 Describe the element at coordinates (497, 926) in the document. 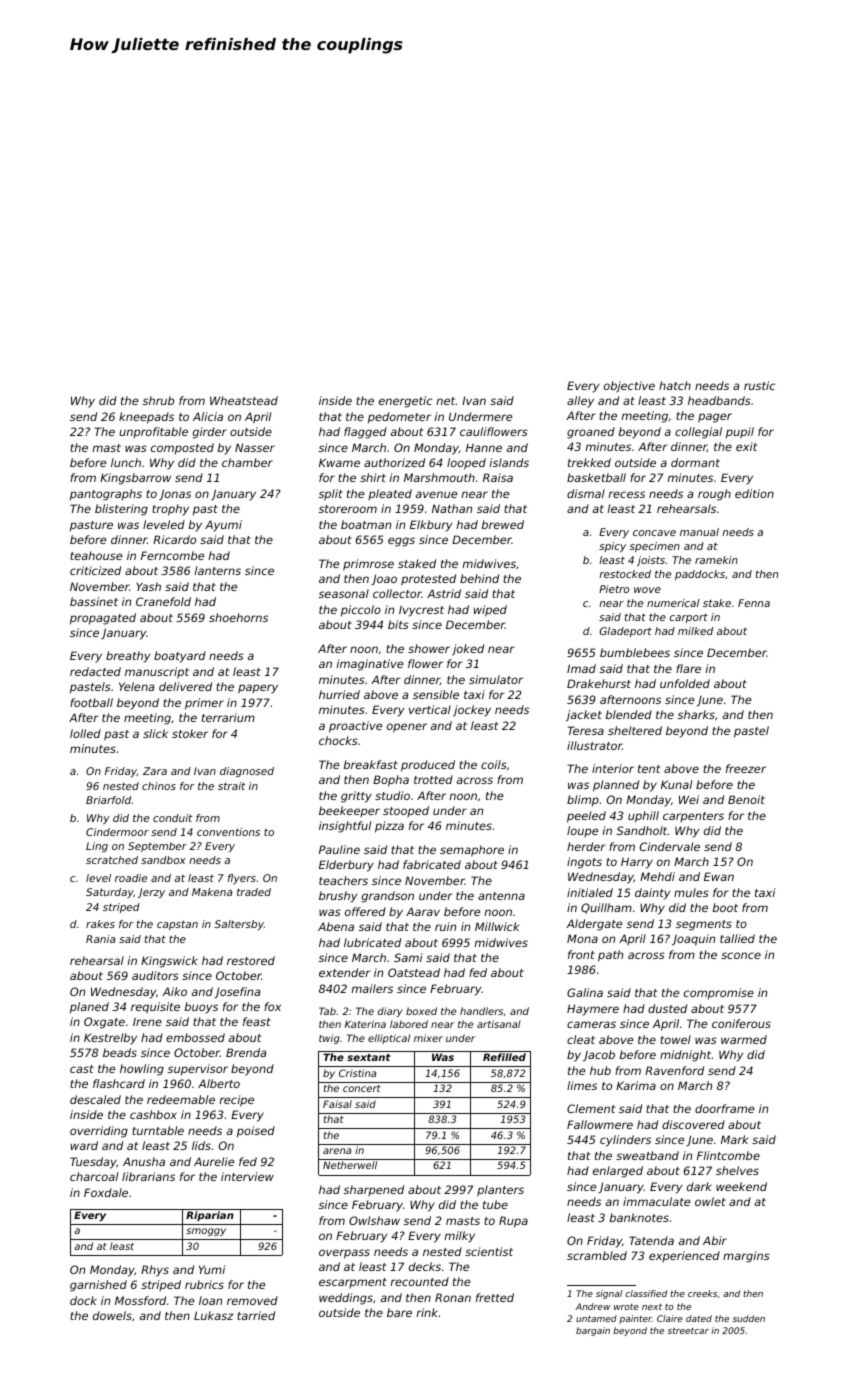

I see `Millwick` at that location.
